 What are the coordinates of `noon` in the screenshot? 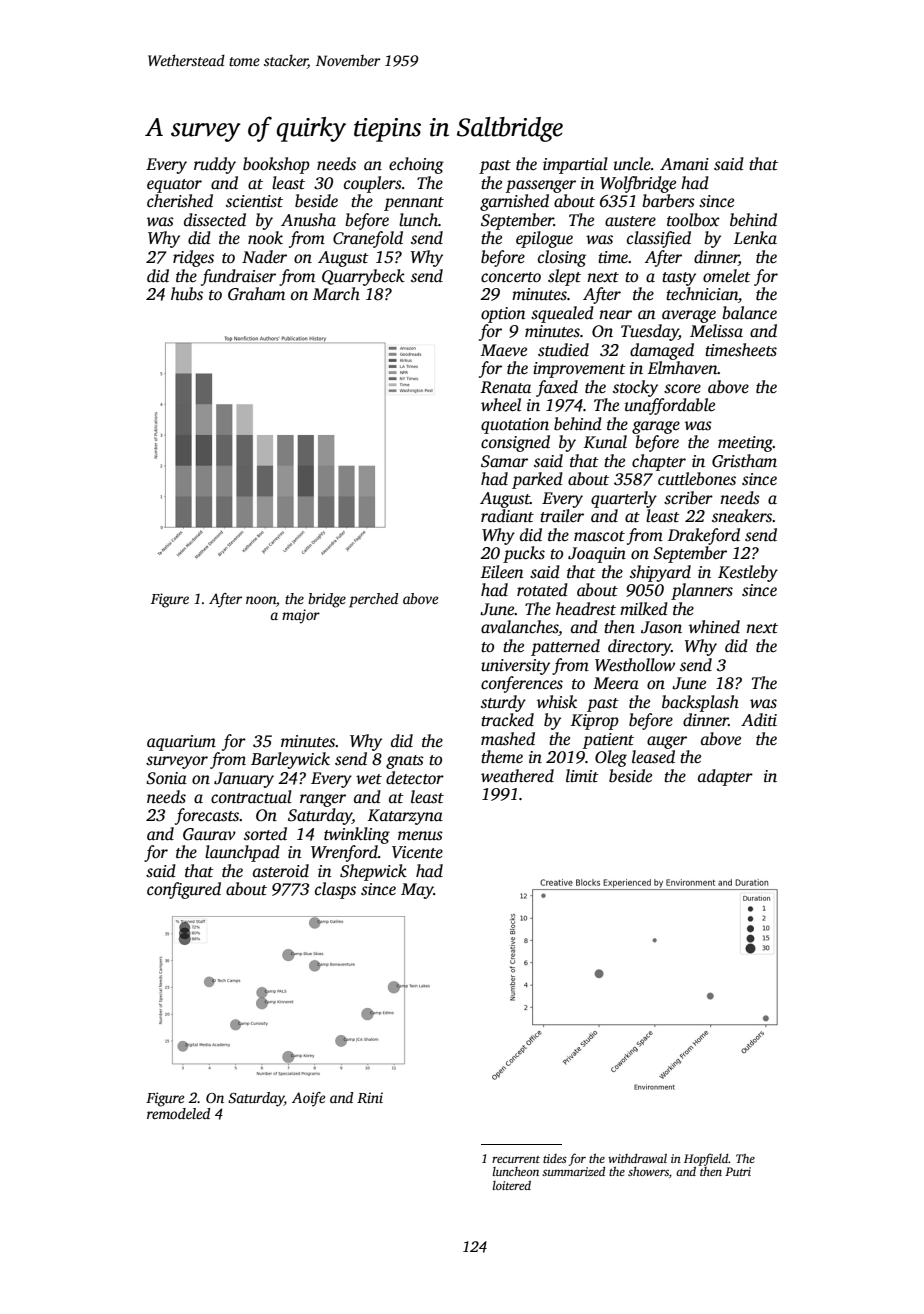 It's located at (261, 600).
